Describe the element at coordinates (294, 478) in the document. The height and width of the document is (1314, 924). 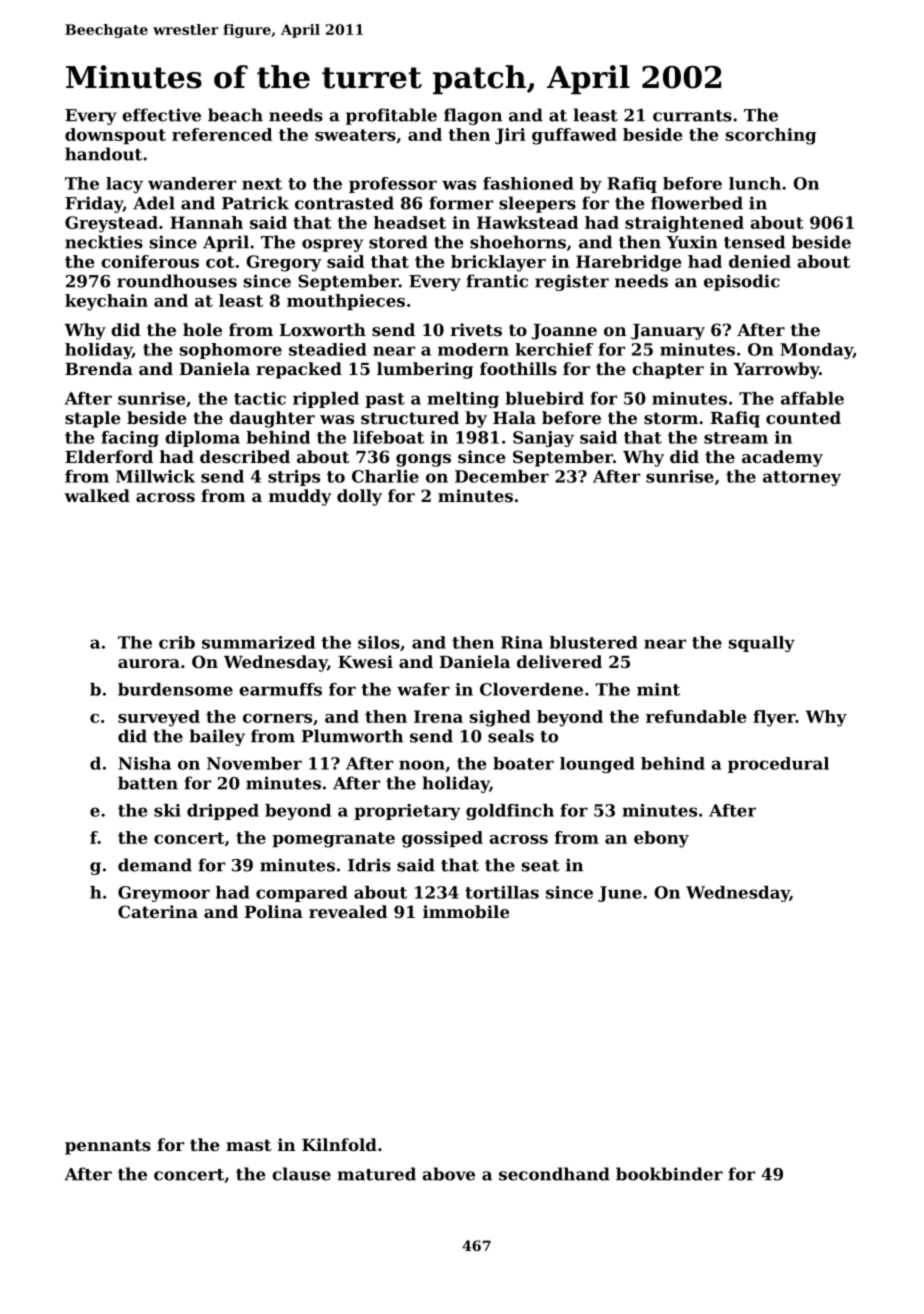
I see `strips` at that location.
